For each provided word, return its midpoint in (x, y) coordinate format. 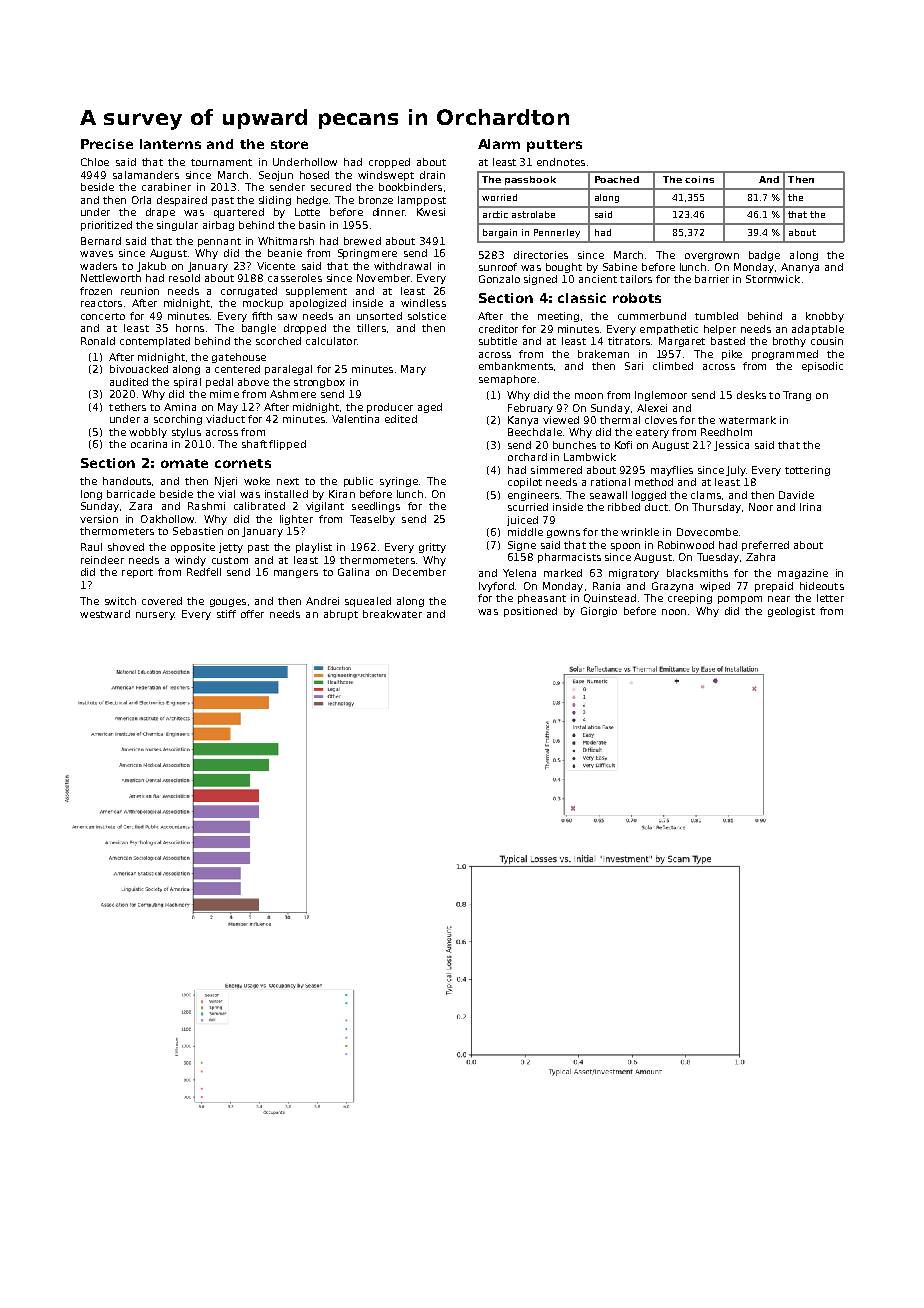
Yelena (519, 573)
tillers (371, 328)
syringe (399, 482)
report (137, 573)
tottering (807, 471)
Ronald (98, 341)
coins (699, 179)
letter (830, 598)
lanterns (170, 144)
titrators (629, 341)
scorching (178, 420)
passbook (530, 180)
